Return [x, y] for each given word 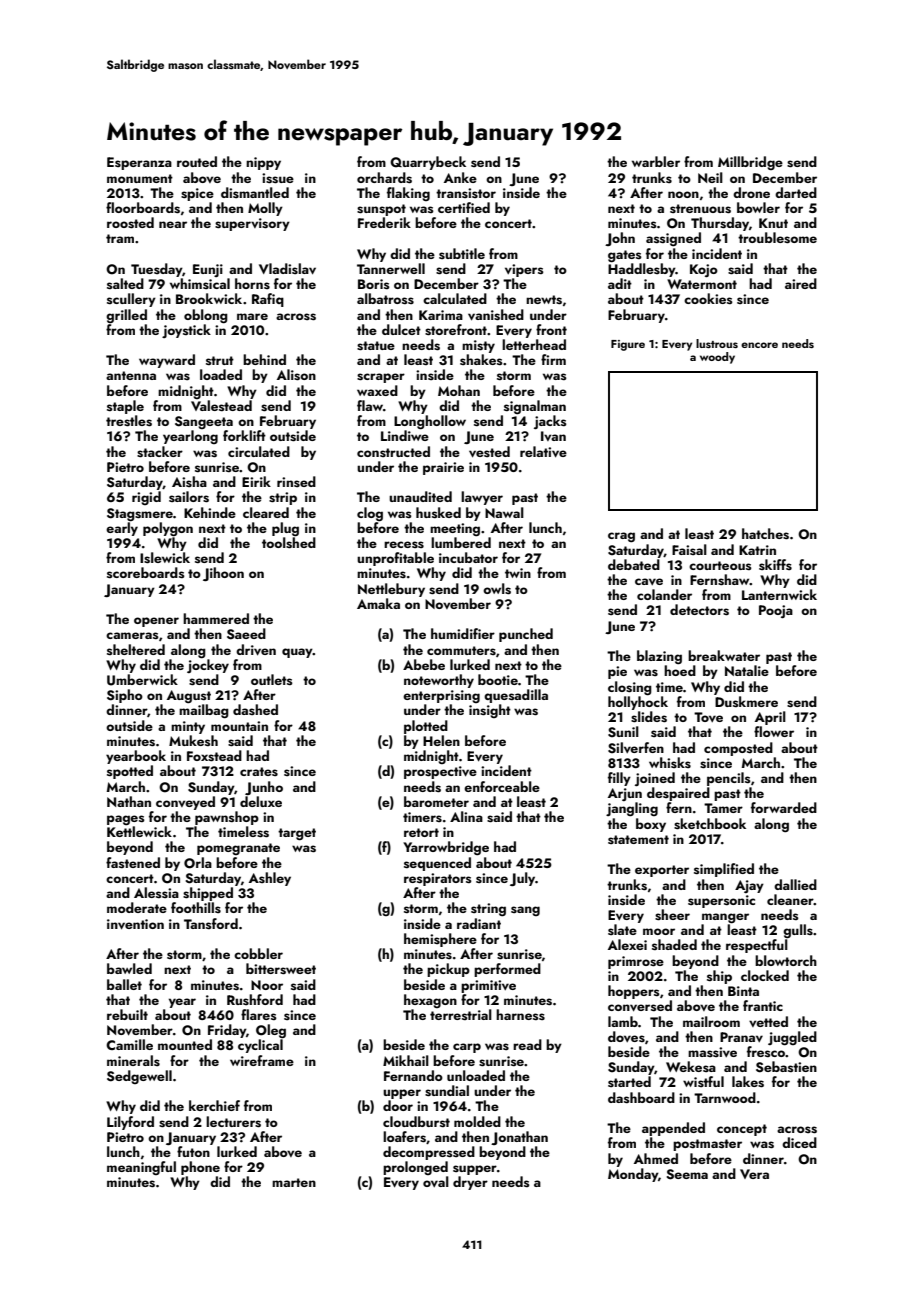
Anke [460, 177]
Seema [687, 1174]
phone [200, 1168]
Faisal [689, 550]
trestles [129, 421]
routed [197, 161]
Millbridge [750, 163]
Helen [441, 740]
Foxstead [214, 756]
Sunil [623, 732]
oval [436, 1181]
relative [543, 452]
